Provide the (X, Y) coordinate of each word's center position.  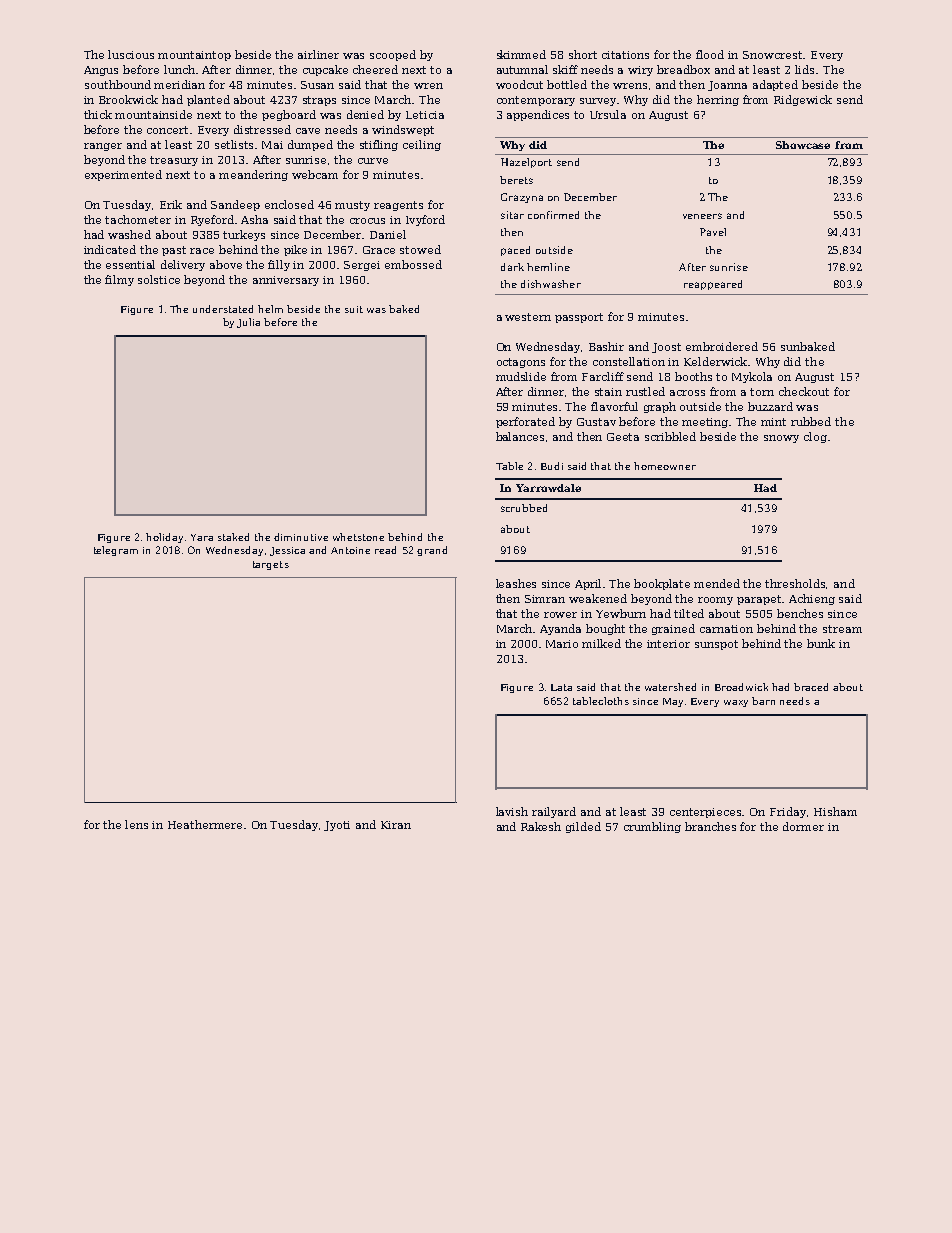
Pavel (713, 232)
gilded (583, 827)
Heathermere (205, 824)
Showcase (803, 145)
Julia (248, 323)
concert (169, 130)
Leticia (425, 115)
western (528, 317)
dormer (803, 826)
